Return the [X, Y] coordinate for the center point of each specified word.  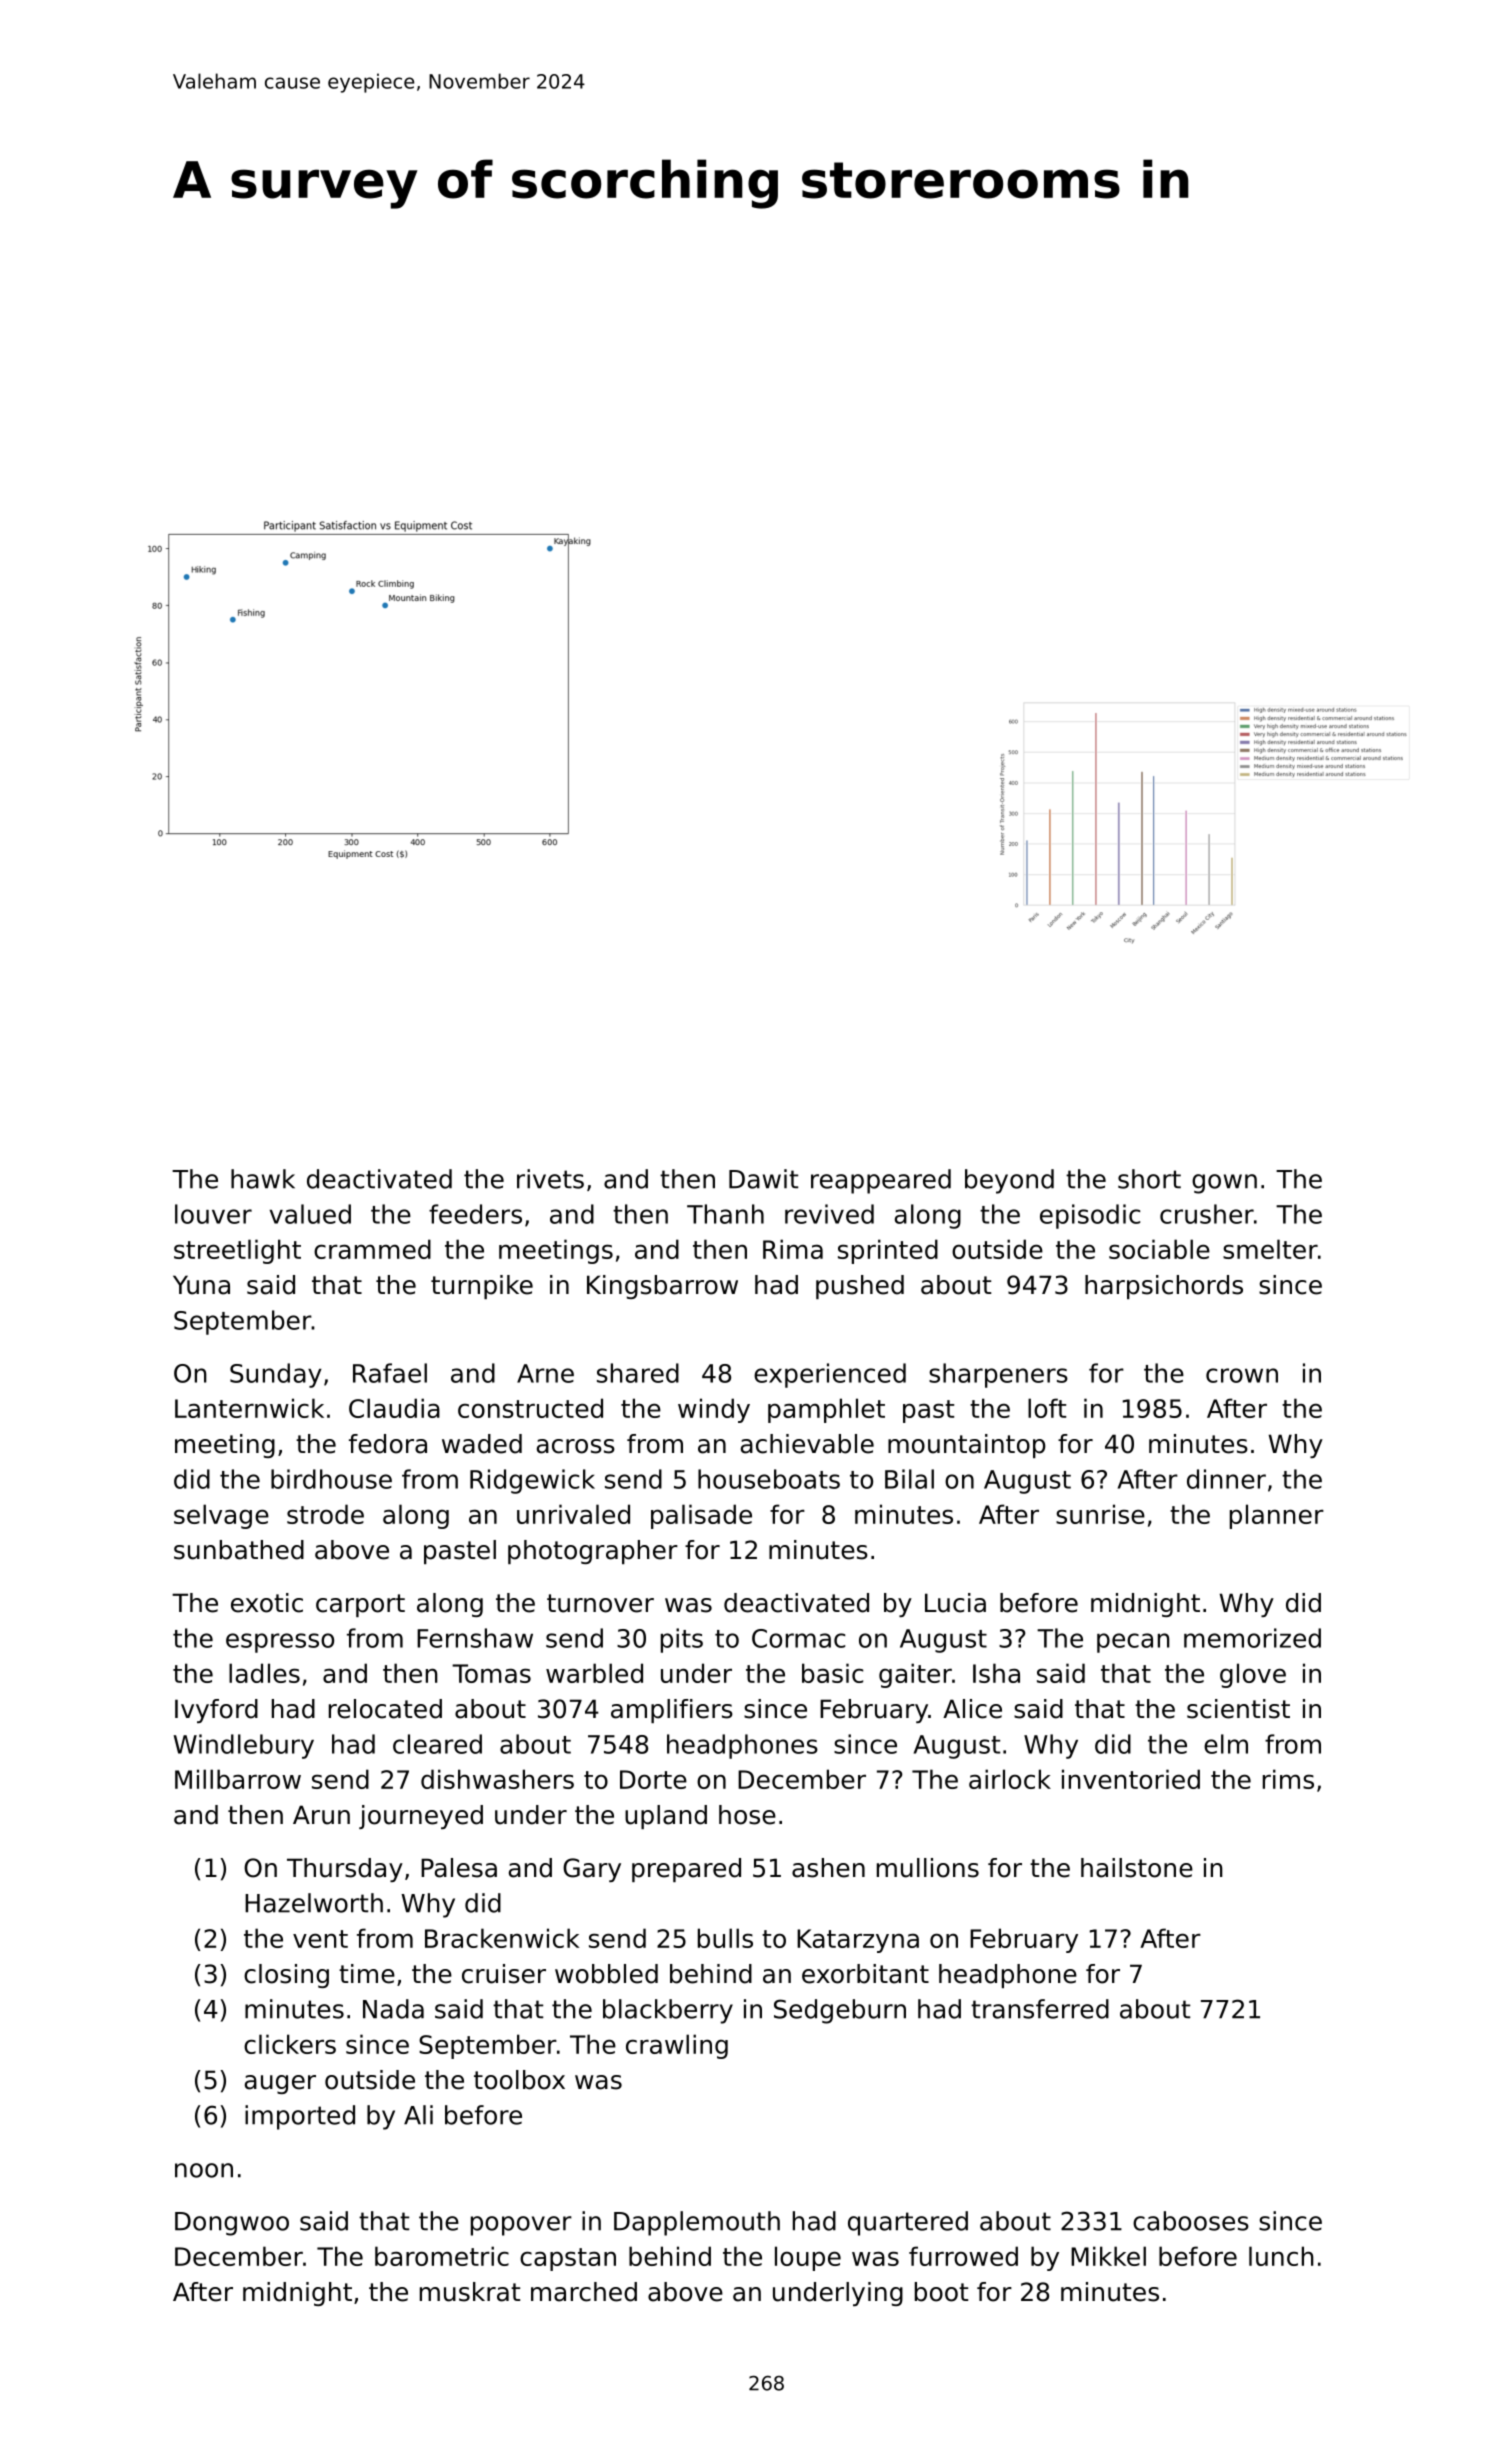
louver [213, 1214]
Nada [393, 2009]
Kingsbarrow [662, 1287]
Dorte [653, 1779]
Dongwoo [232, 2224]
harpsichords [1164, 1287]
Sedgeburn [840, 2011]
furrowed [963, 2256]
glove [1253, 1675]
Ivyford [216, 1711]
